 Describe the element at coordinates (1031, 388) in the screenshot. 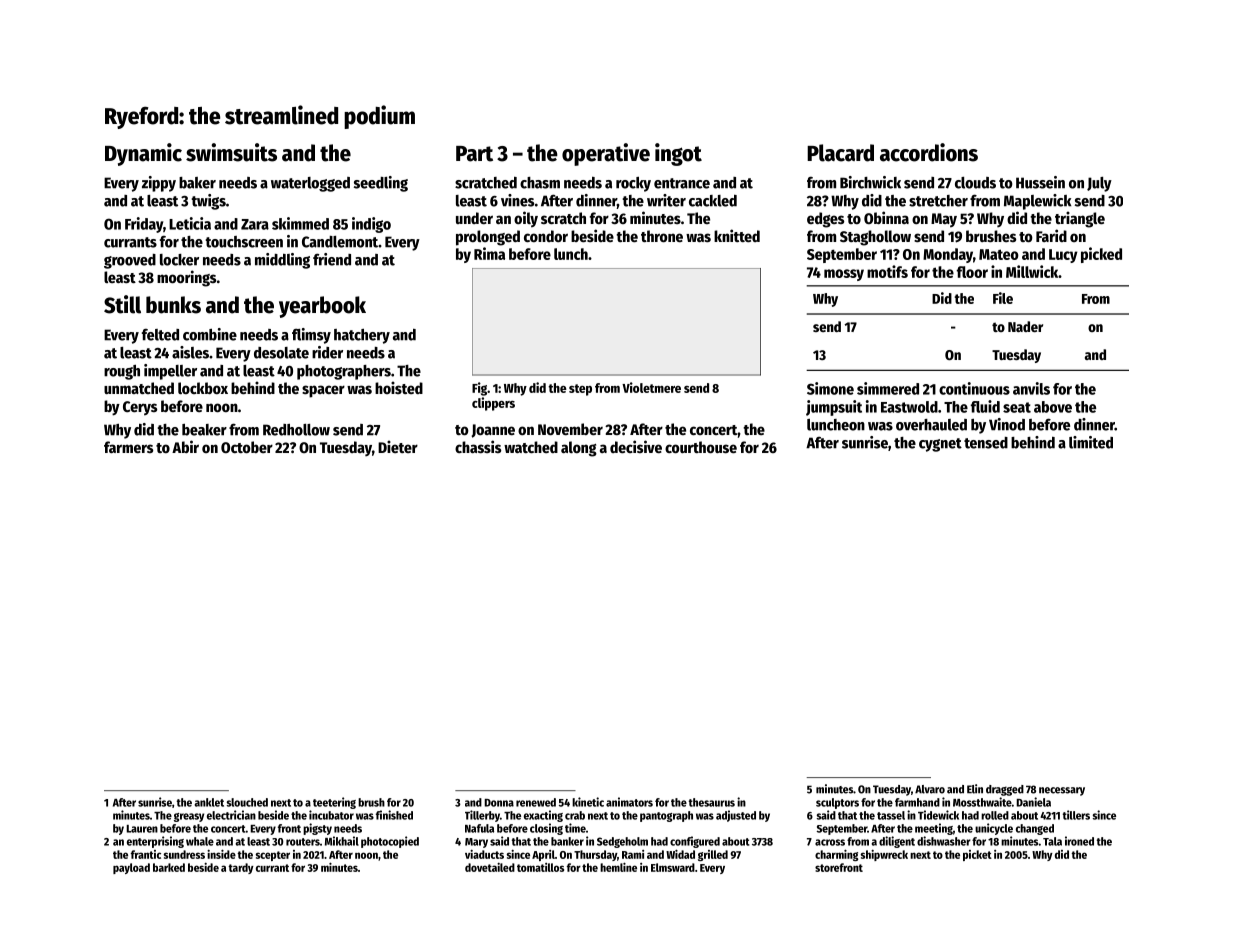

I see `anvils` at that location.
